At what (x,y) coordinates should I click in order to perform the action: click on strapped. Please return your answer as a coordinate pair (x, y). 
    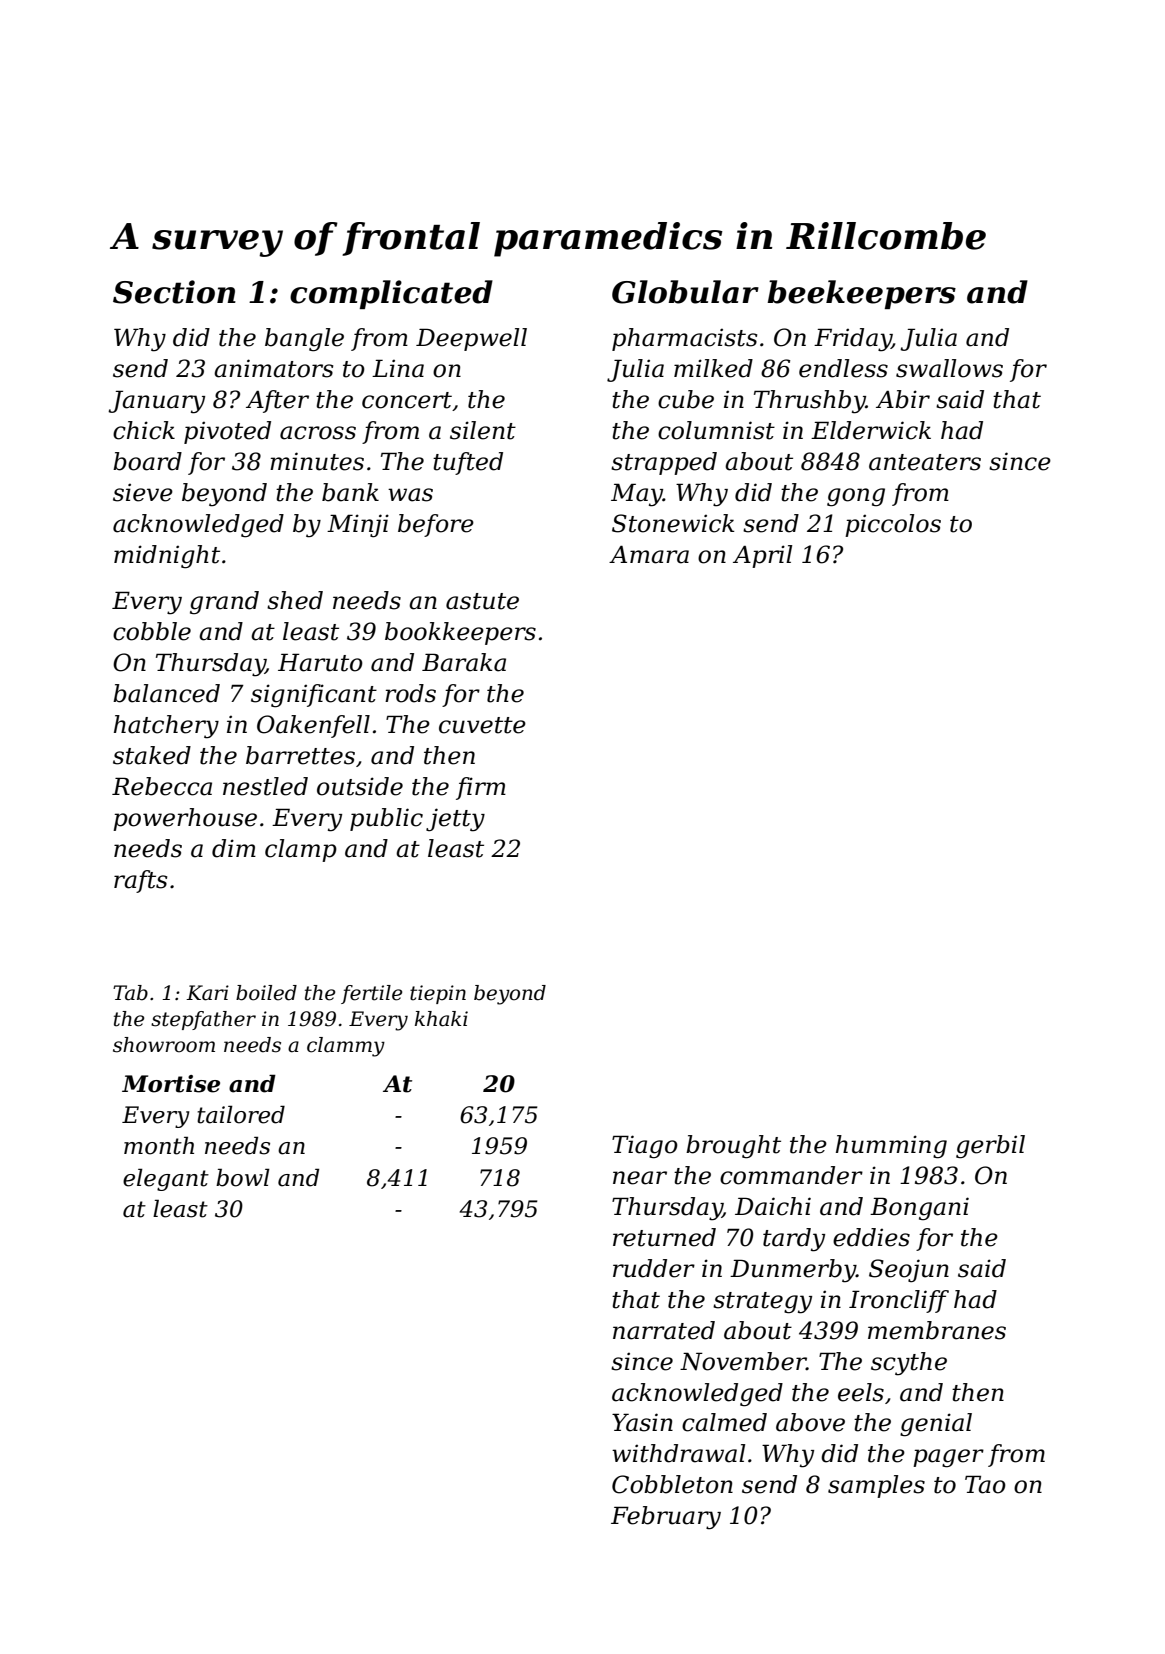
    Looking at the image, I should click on (664, 463).
